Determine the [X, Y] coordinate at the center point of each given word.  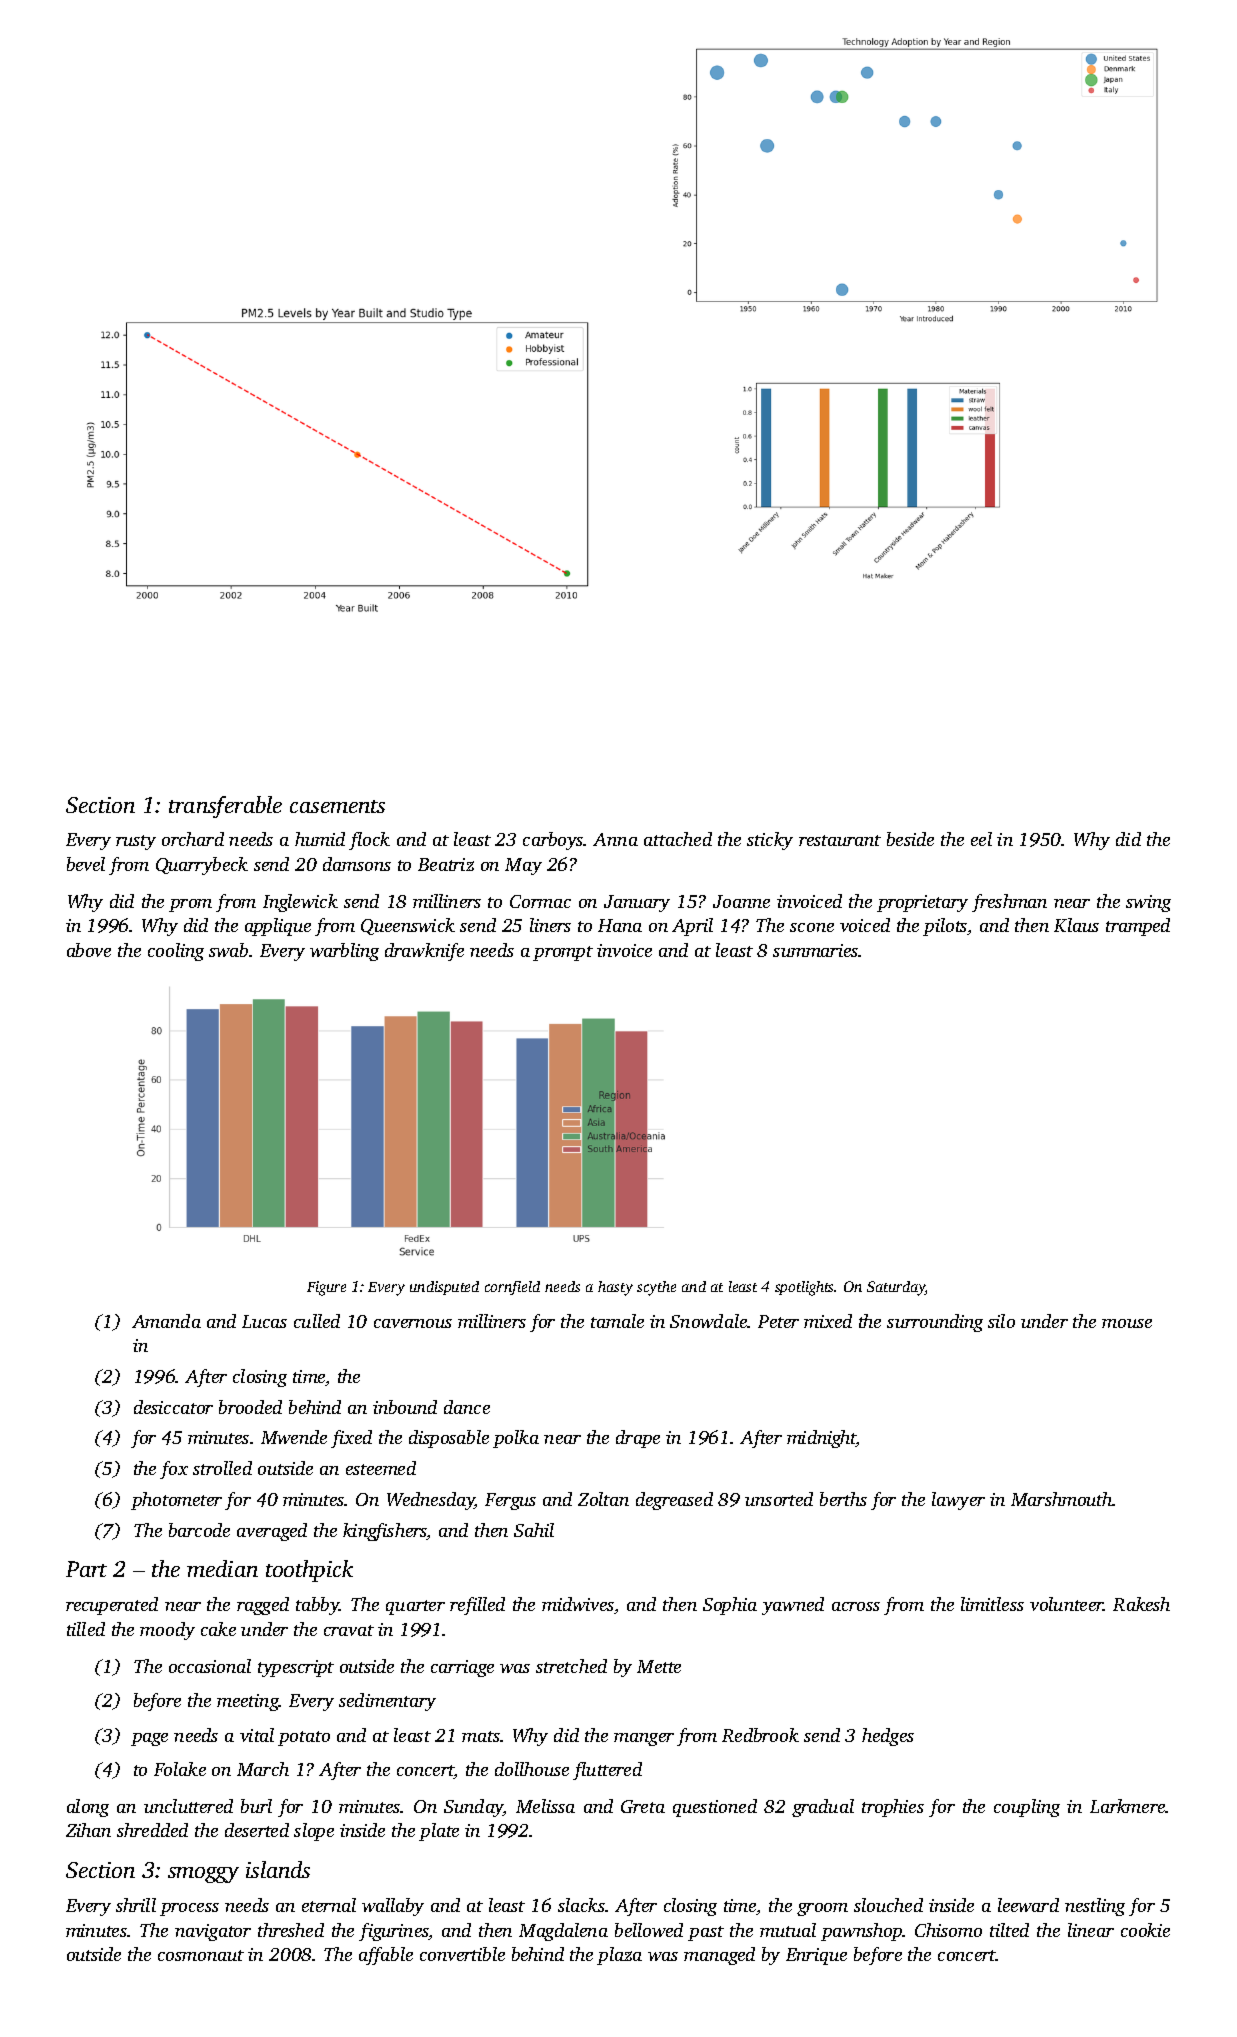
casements [337, 806]
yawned [793, 1606]
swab [228, 950]
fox [174, 1470]
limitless [992, 1604]
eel [981, 839]
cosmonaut [201, 1955]
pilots [945, 927]
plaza [619, 1956]
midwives [578, 1604]
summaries [816, 950]
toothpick [309, 1571]
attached [678, 839]
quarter [415, 1607]
